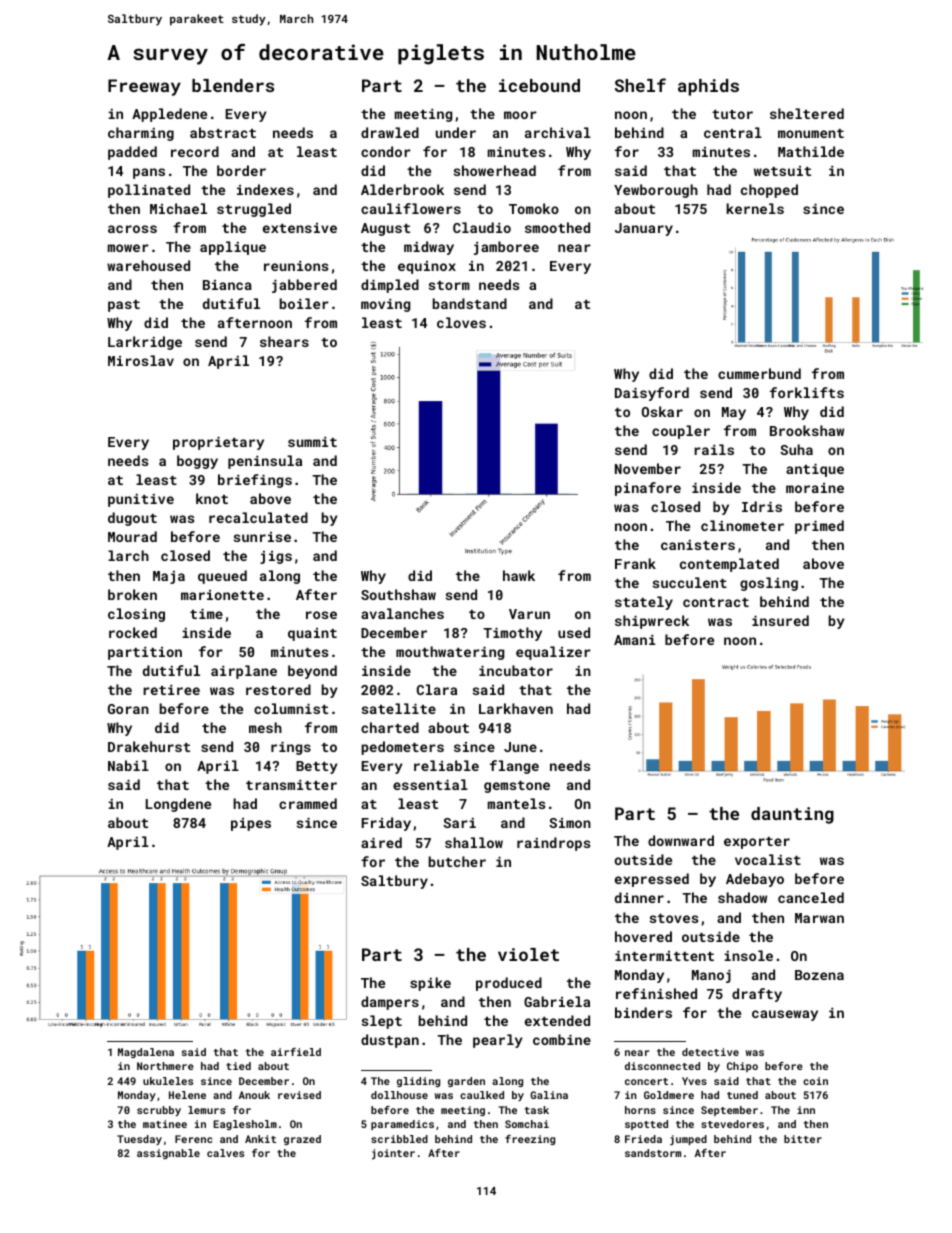  I want to click on assignable, so click(168, 1154).
